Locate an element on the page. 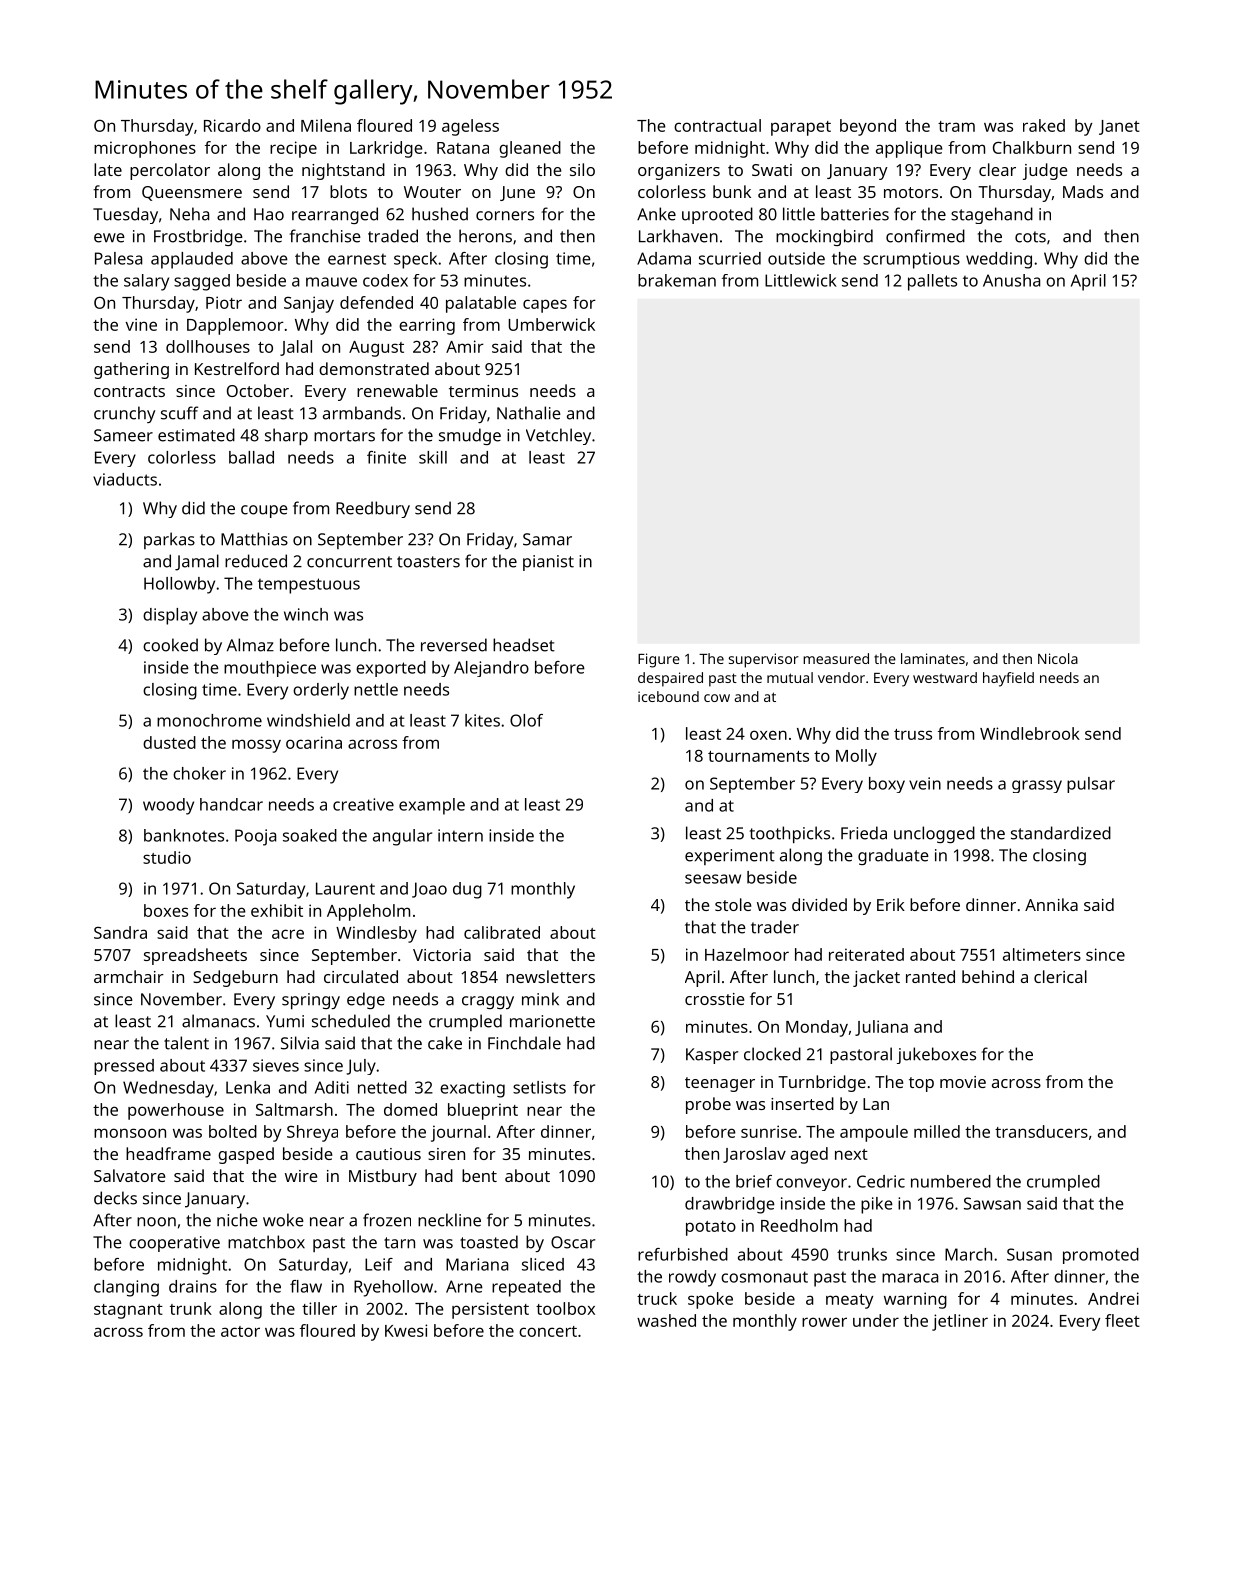 This document has height=1596, width=1233. Nicola is located at coordinates (1058, 658).
